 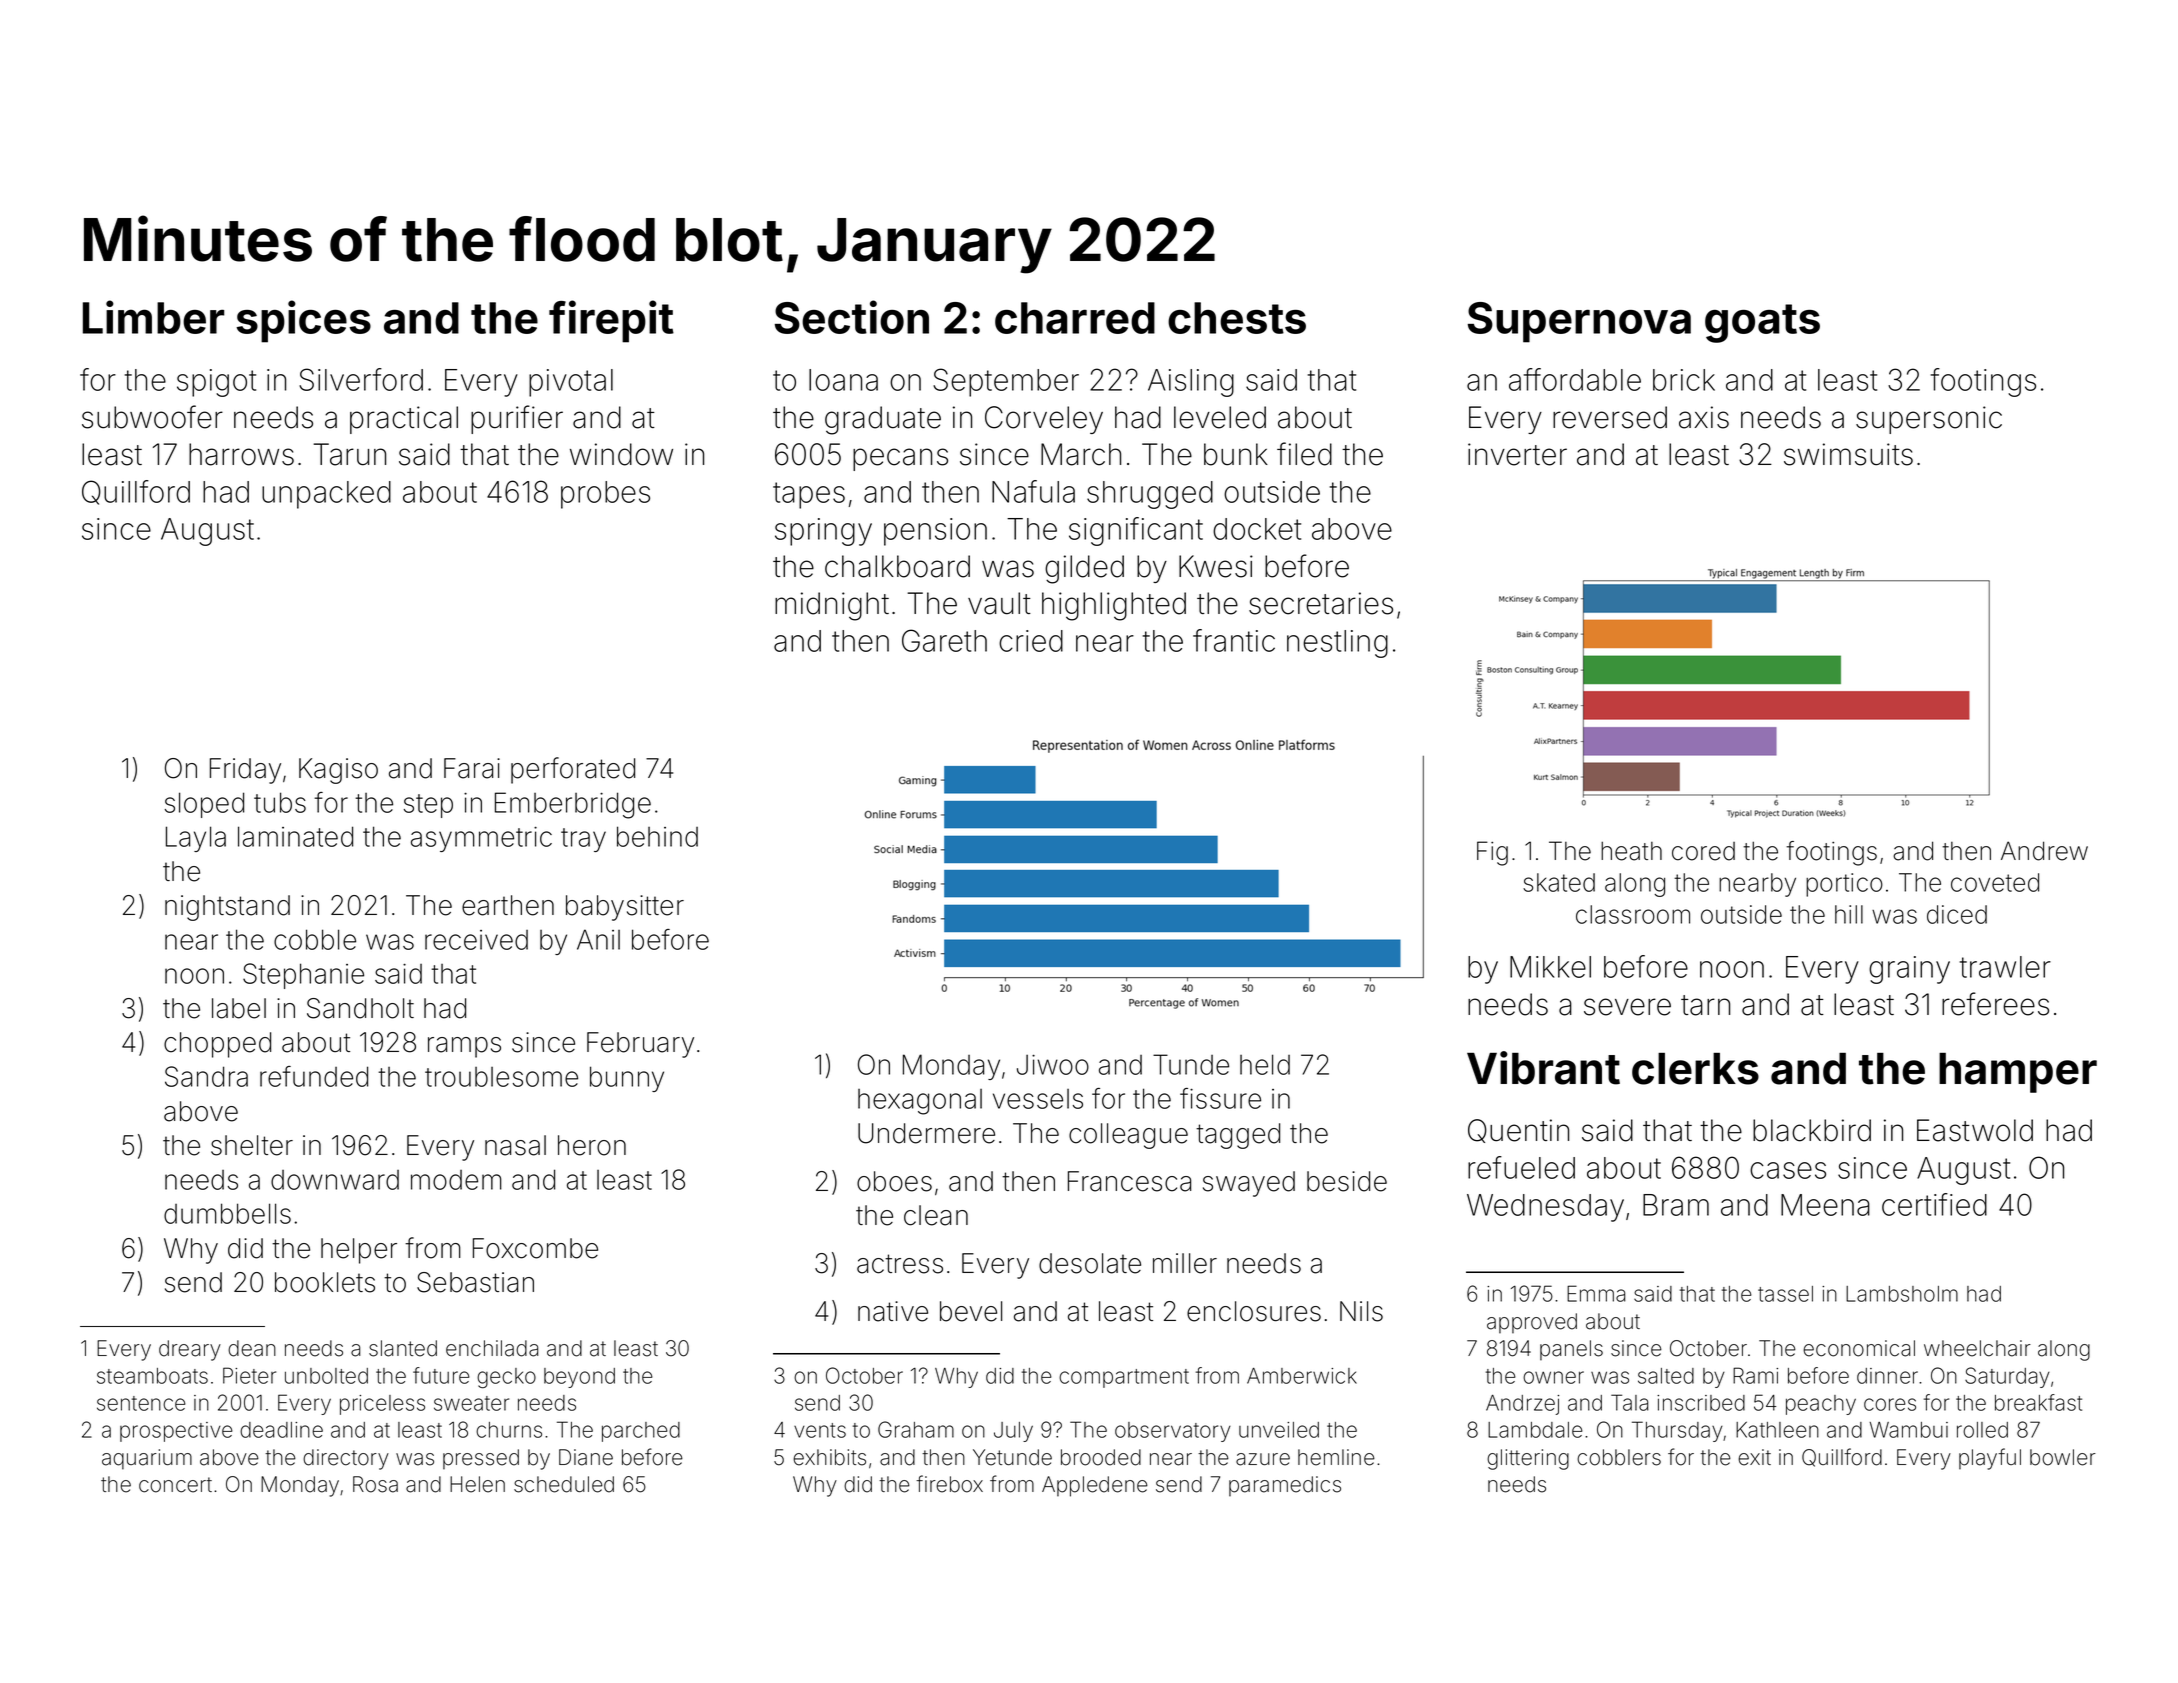 I want to click on chests, so click(x=1237, y=318).
